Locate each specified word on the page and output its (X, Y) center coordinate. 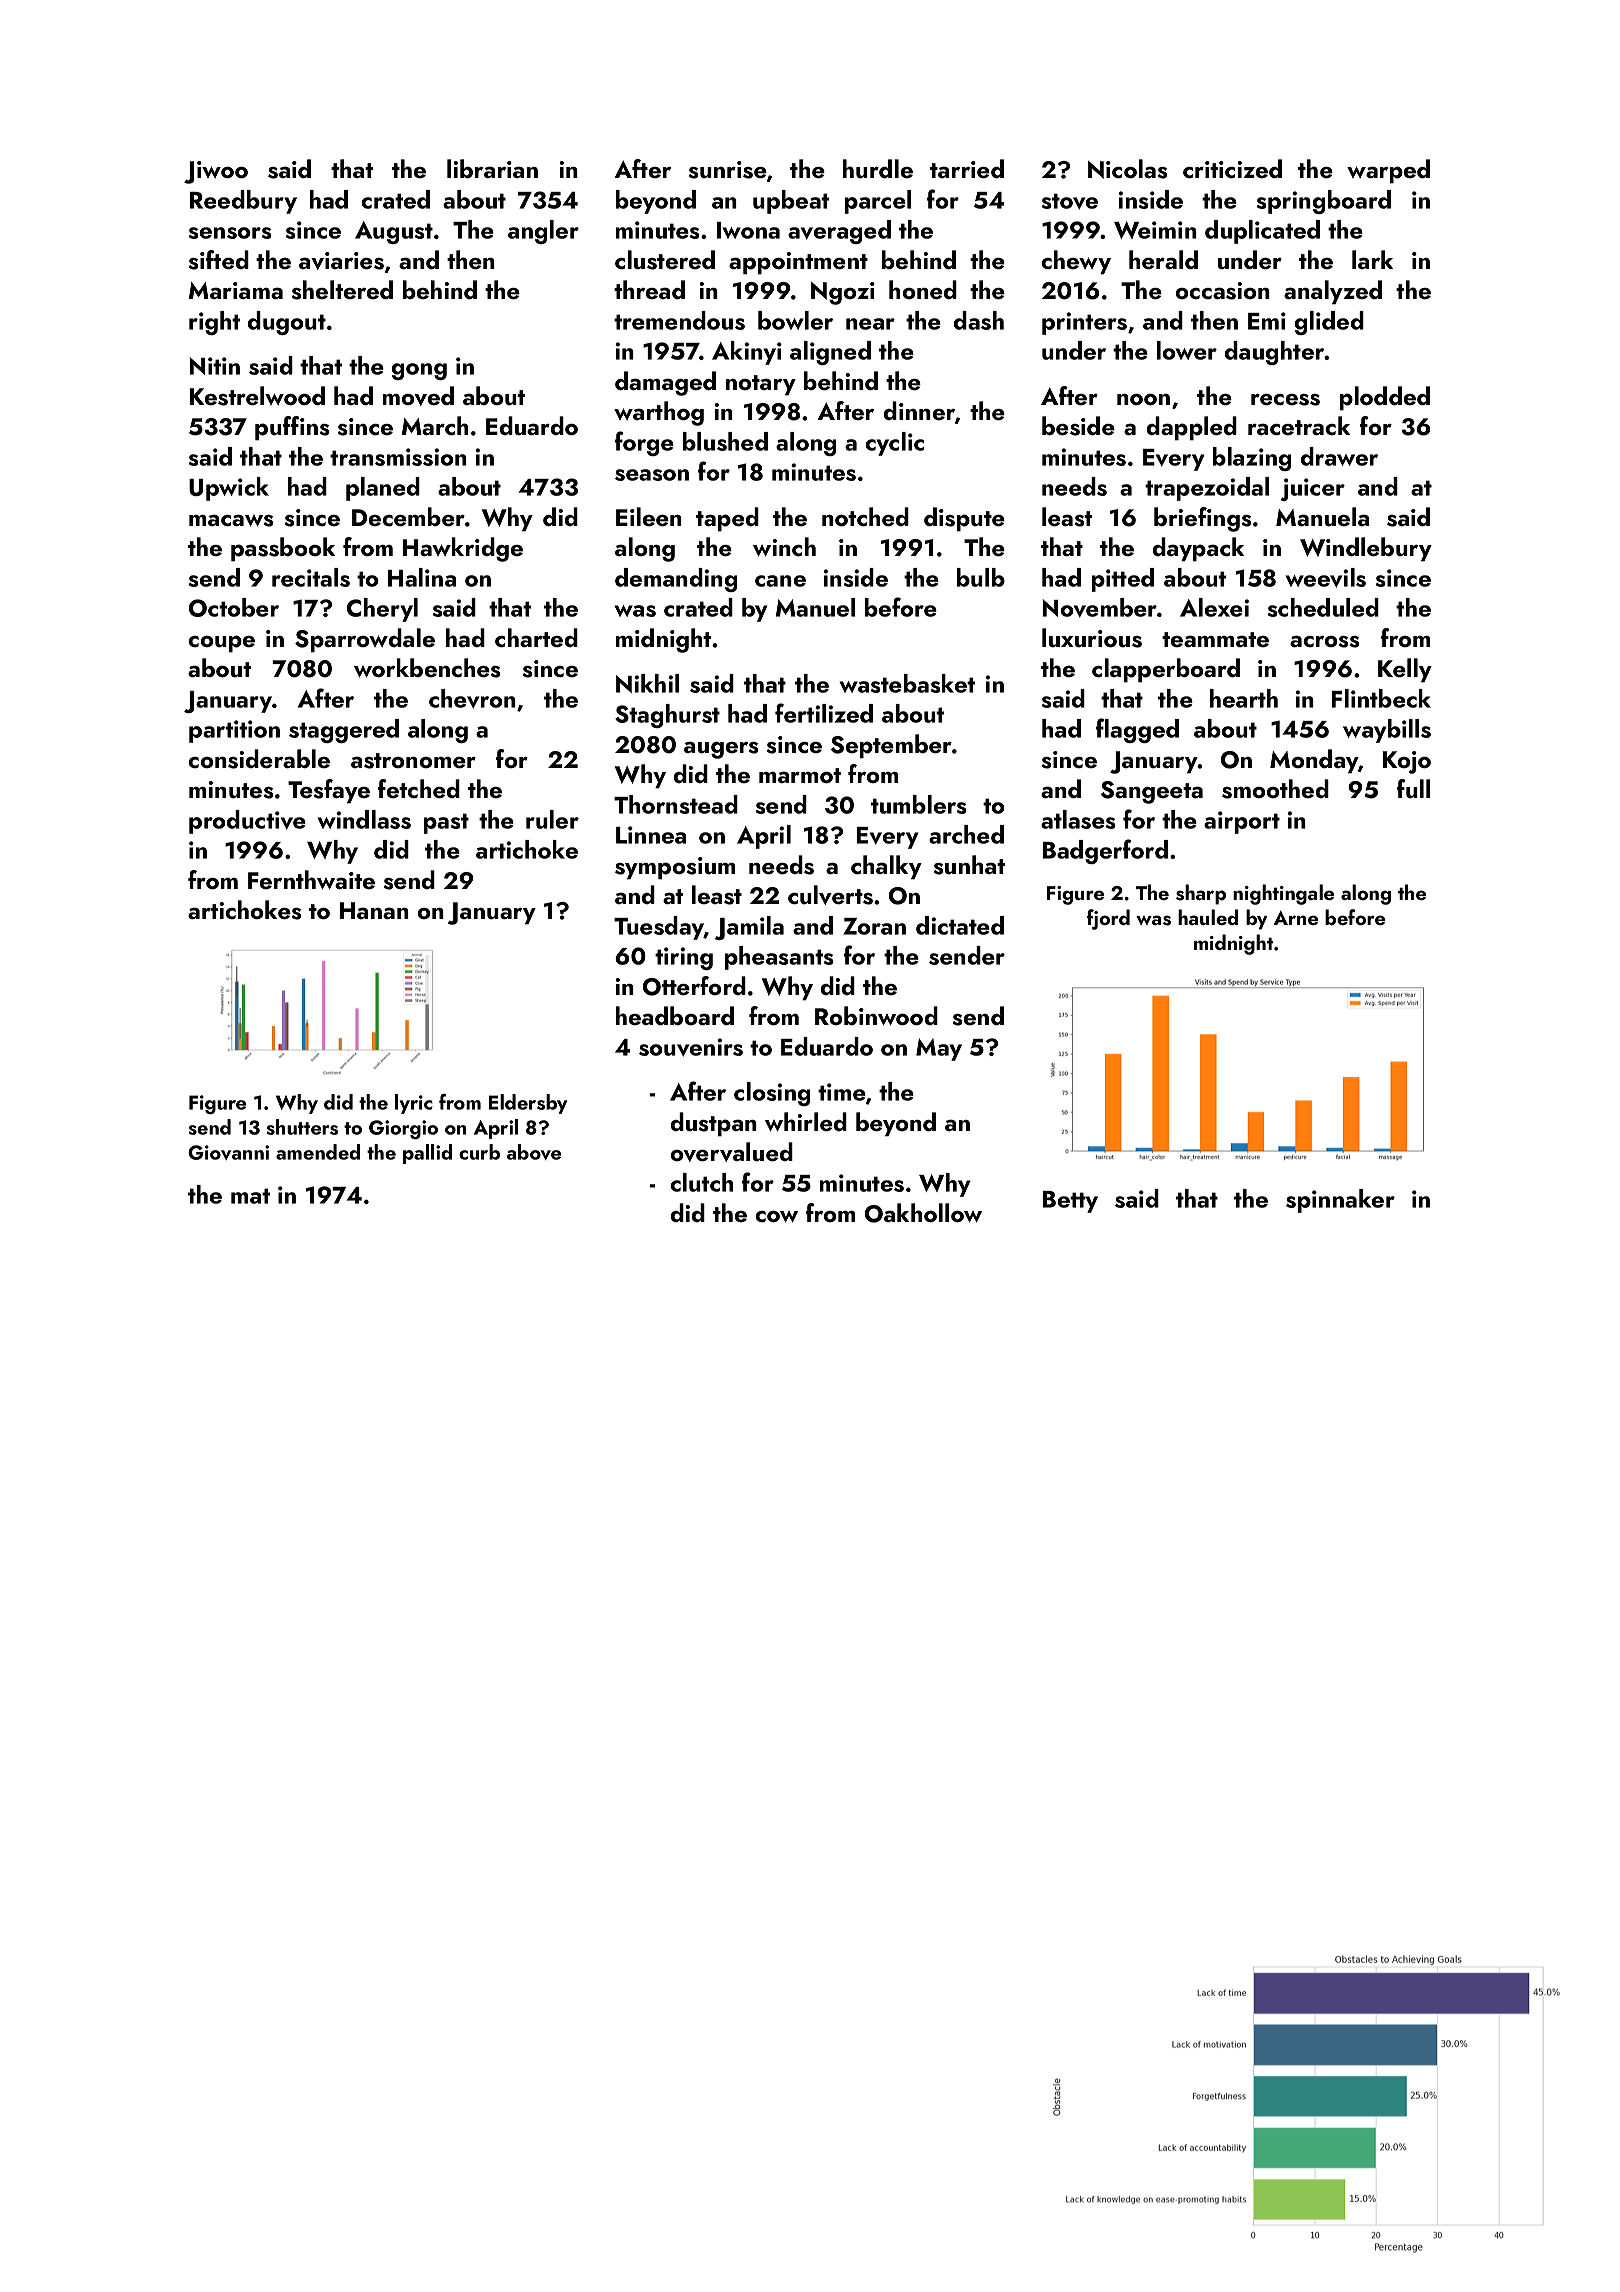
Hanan (374, 910)
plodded (1385, 398)
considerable (259, 759)
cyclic (894, 444)
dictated (960, 925)
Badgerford (1105, 851)
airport (1242, 822)
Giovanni (228, 1152)
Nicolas (1128, 169)
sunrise (728, 170)
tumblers (919, 804)
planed (383, 489)
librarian (492, 168)
